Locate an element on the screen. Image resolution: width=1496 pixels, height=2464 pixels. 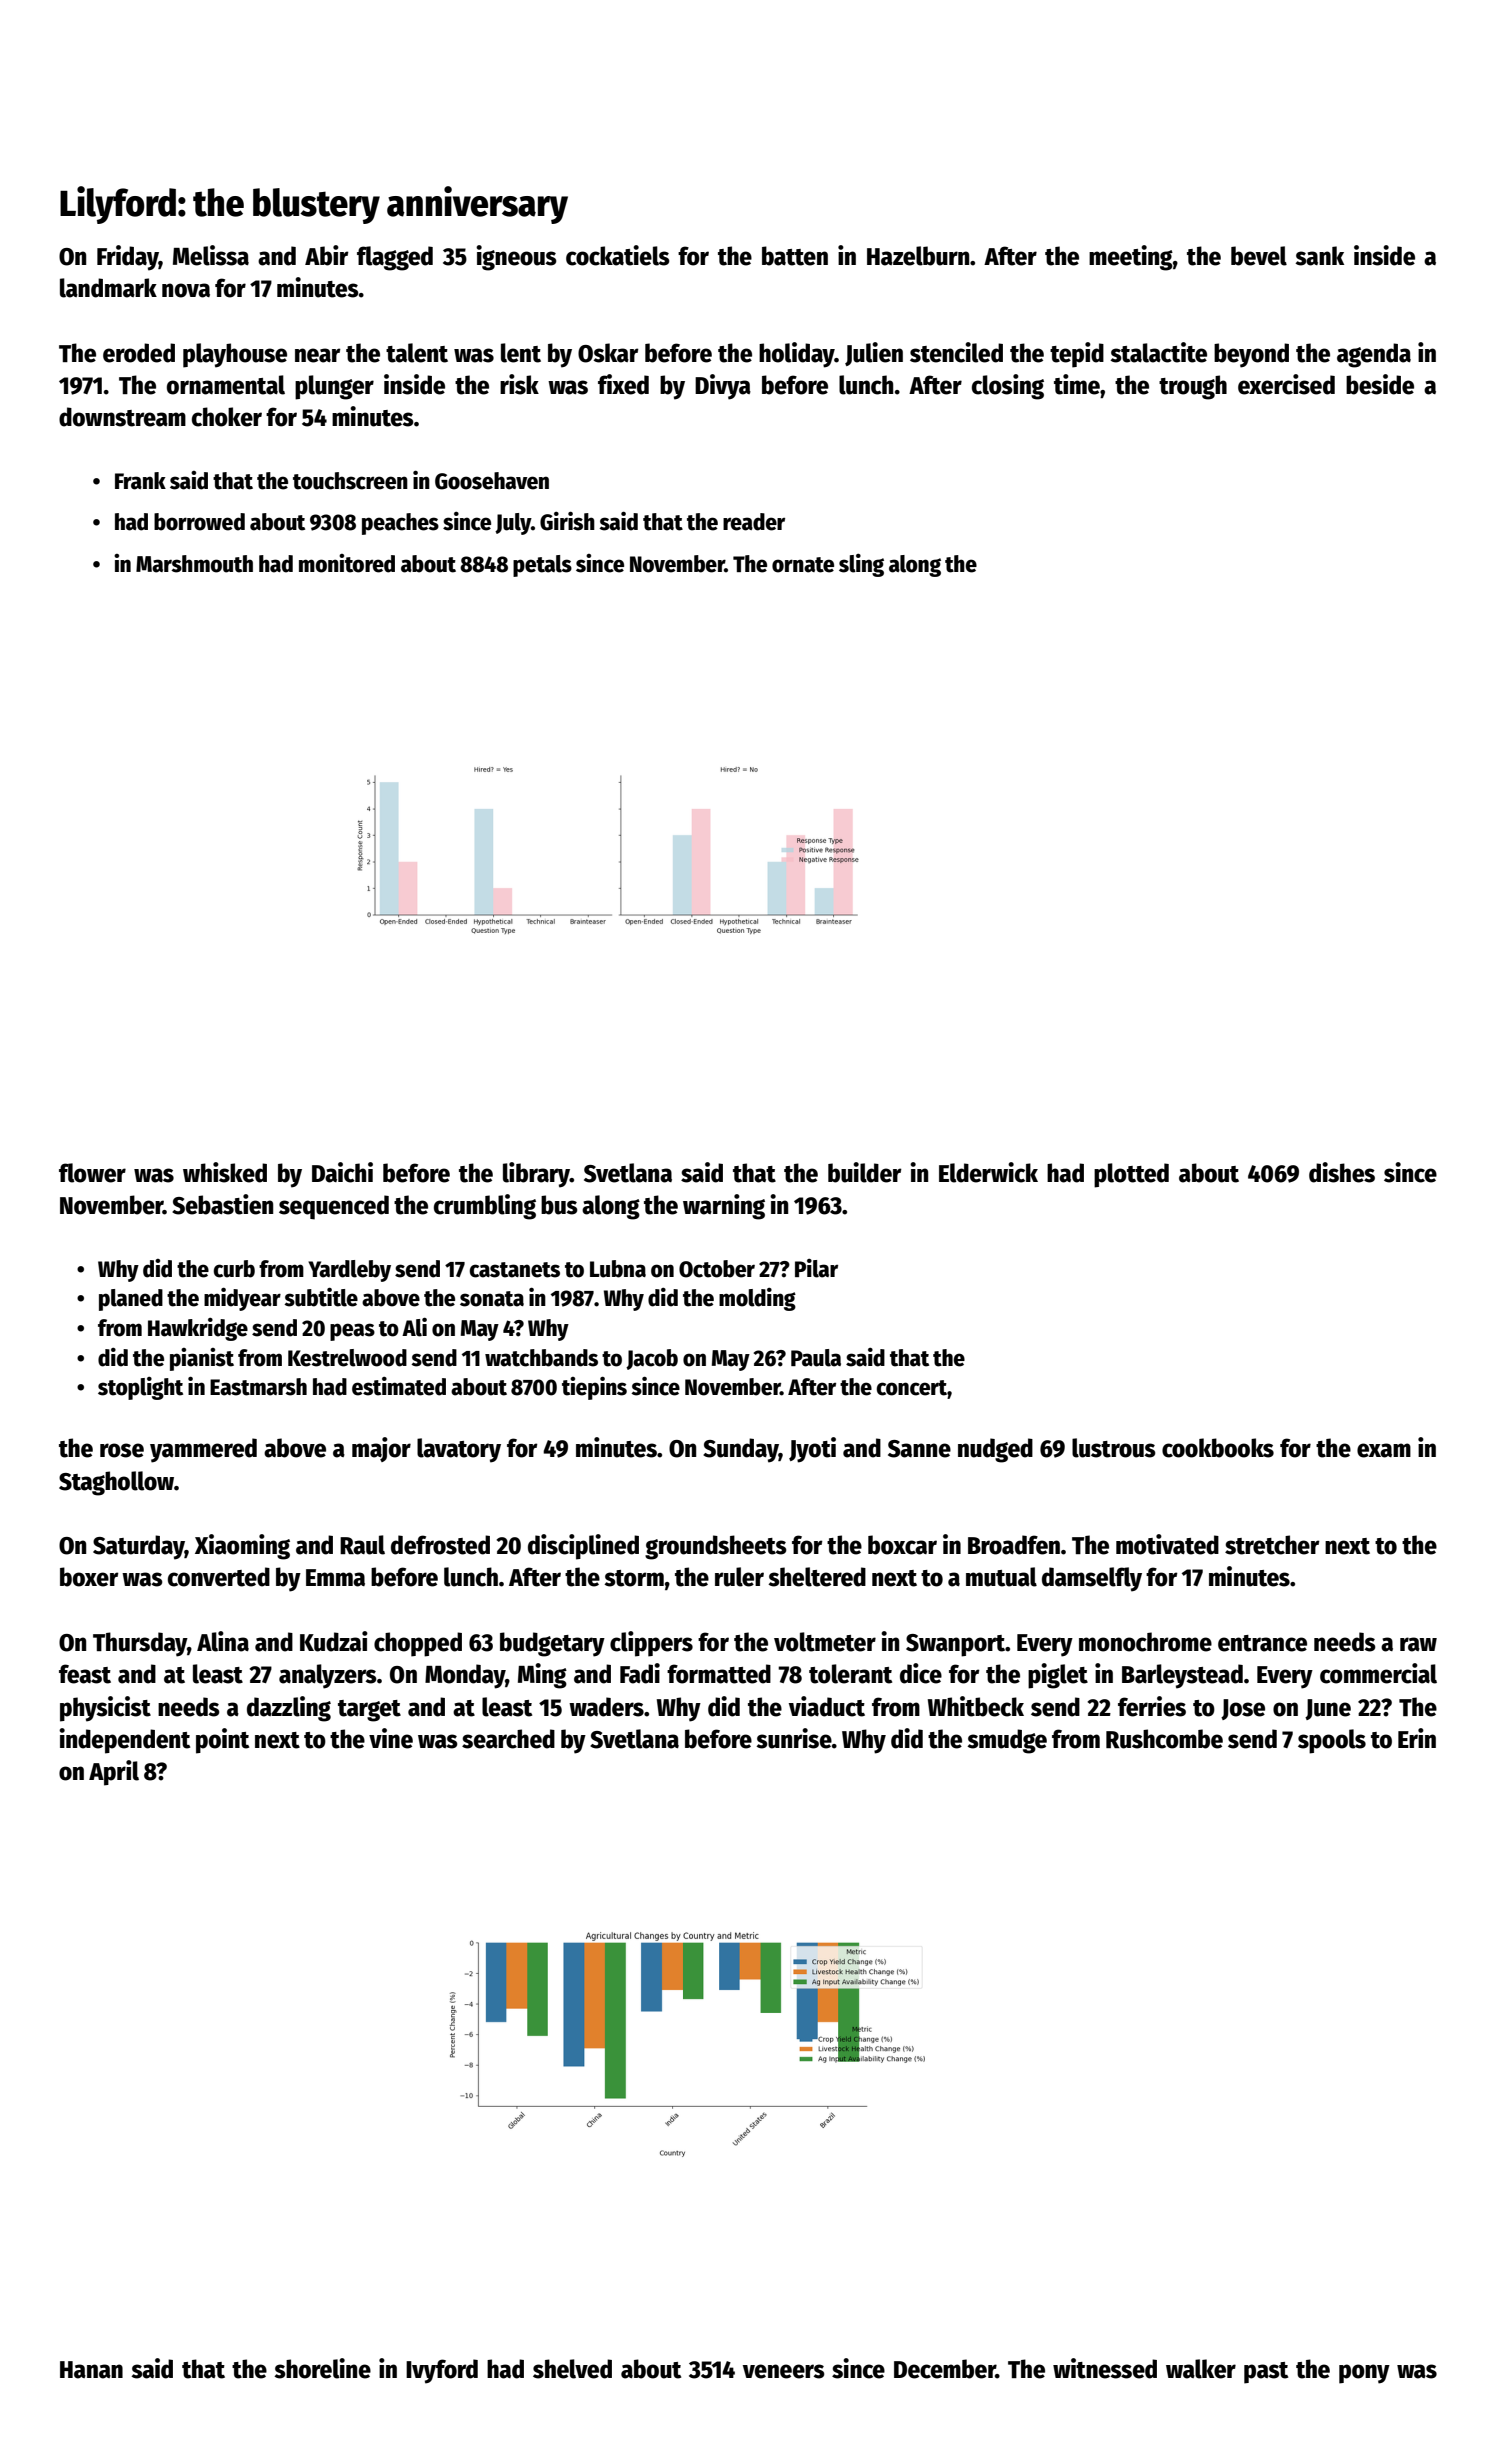
shoreline is located at coordinates (322, 2368).
